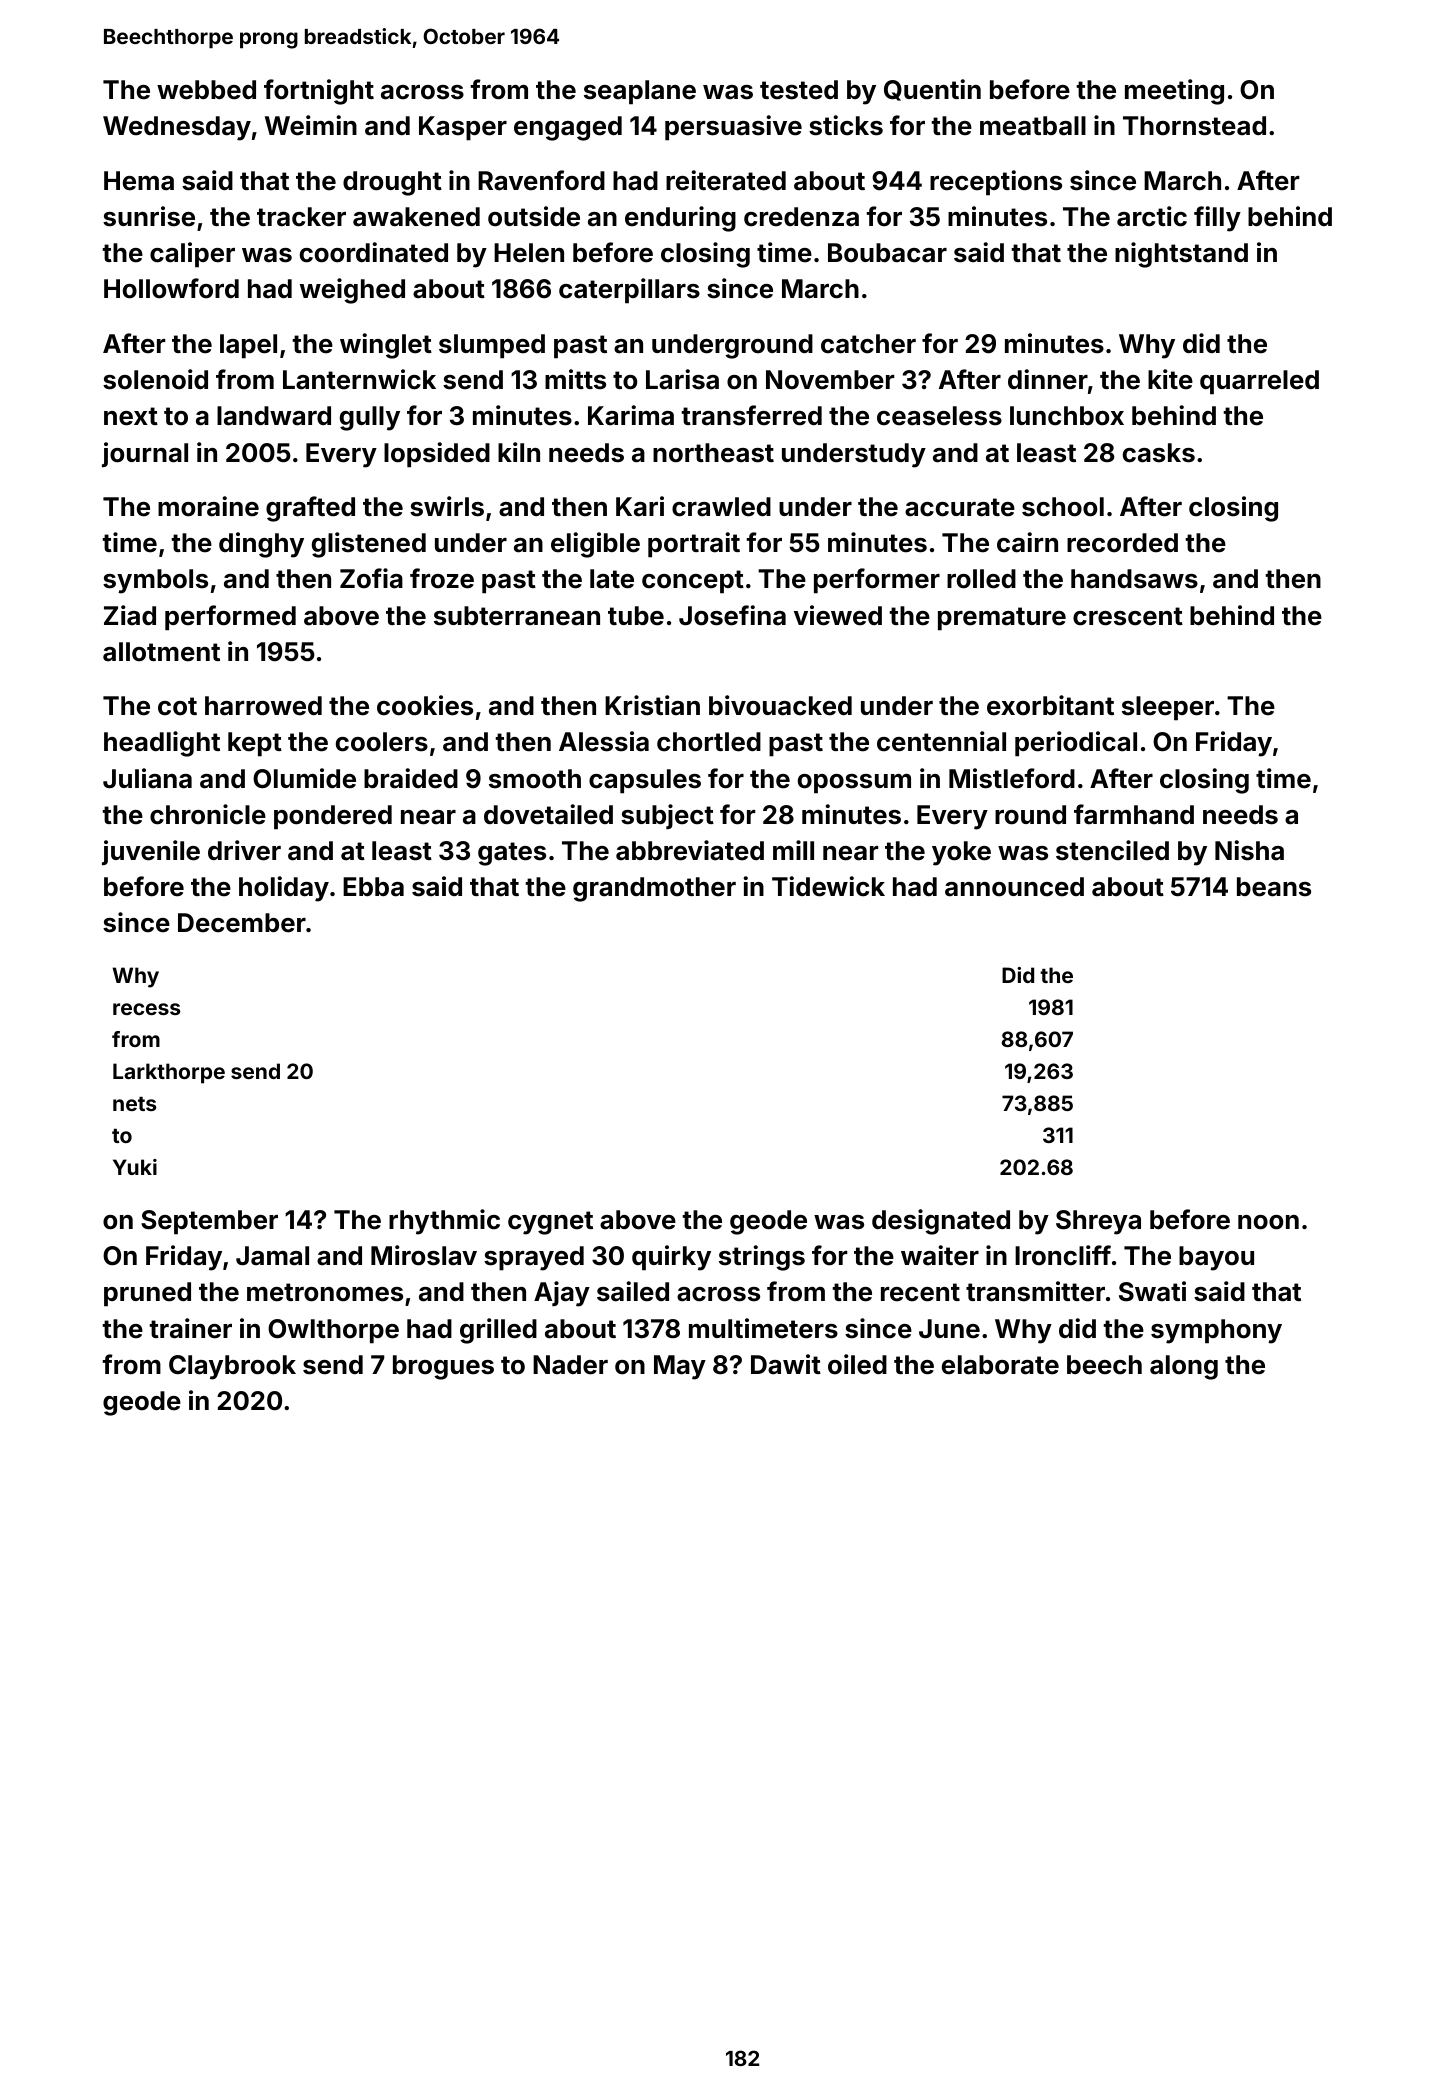 This page has width=1450, height=2100. Describe the element at coordinates (301, 217) in the page. I see `tracker` at that location.
